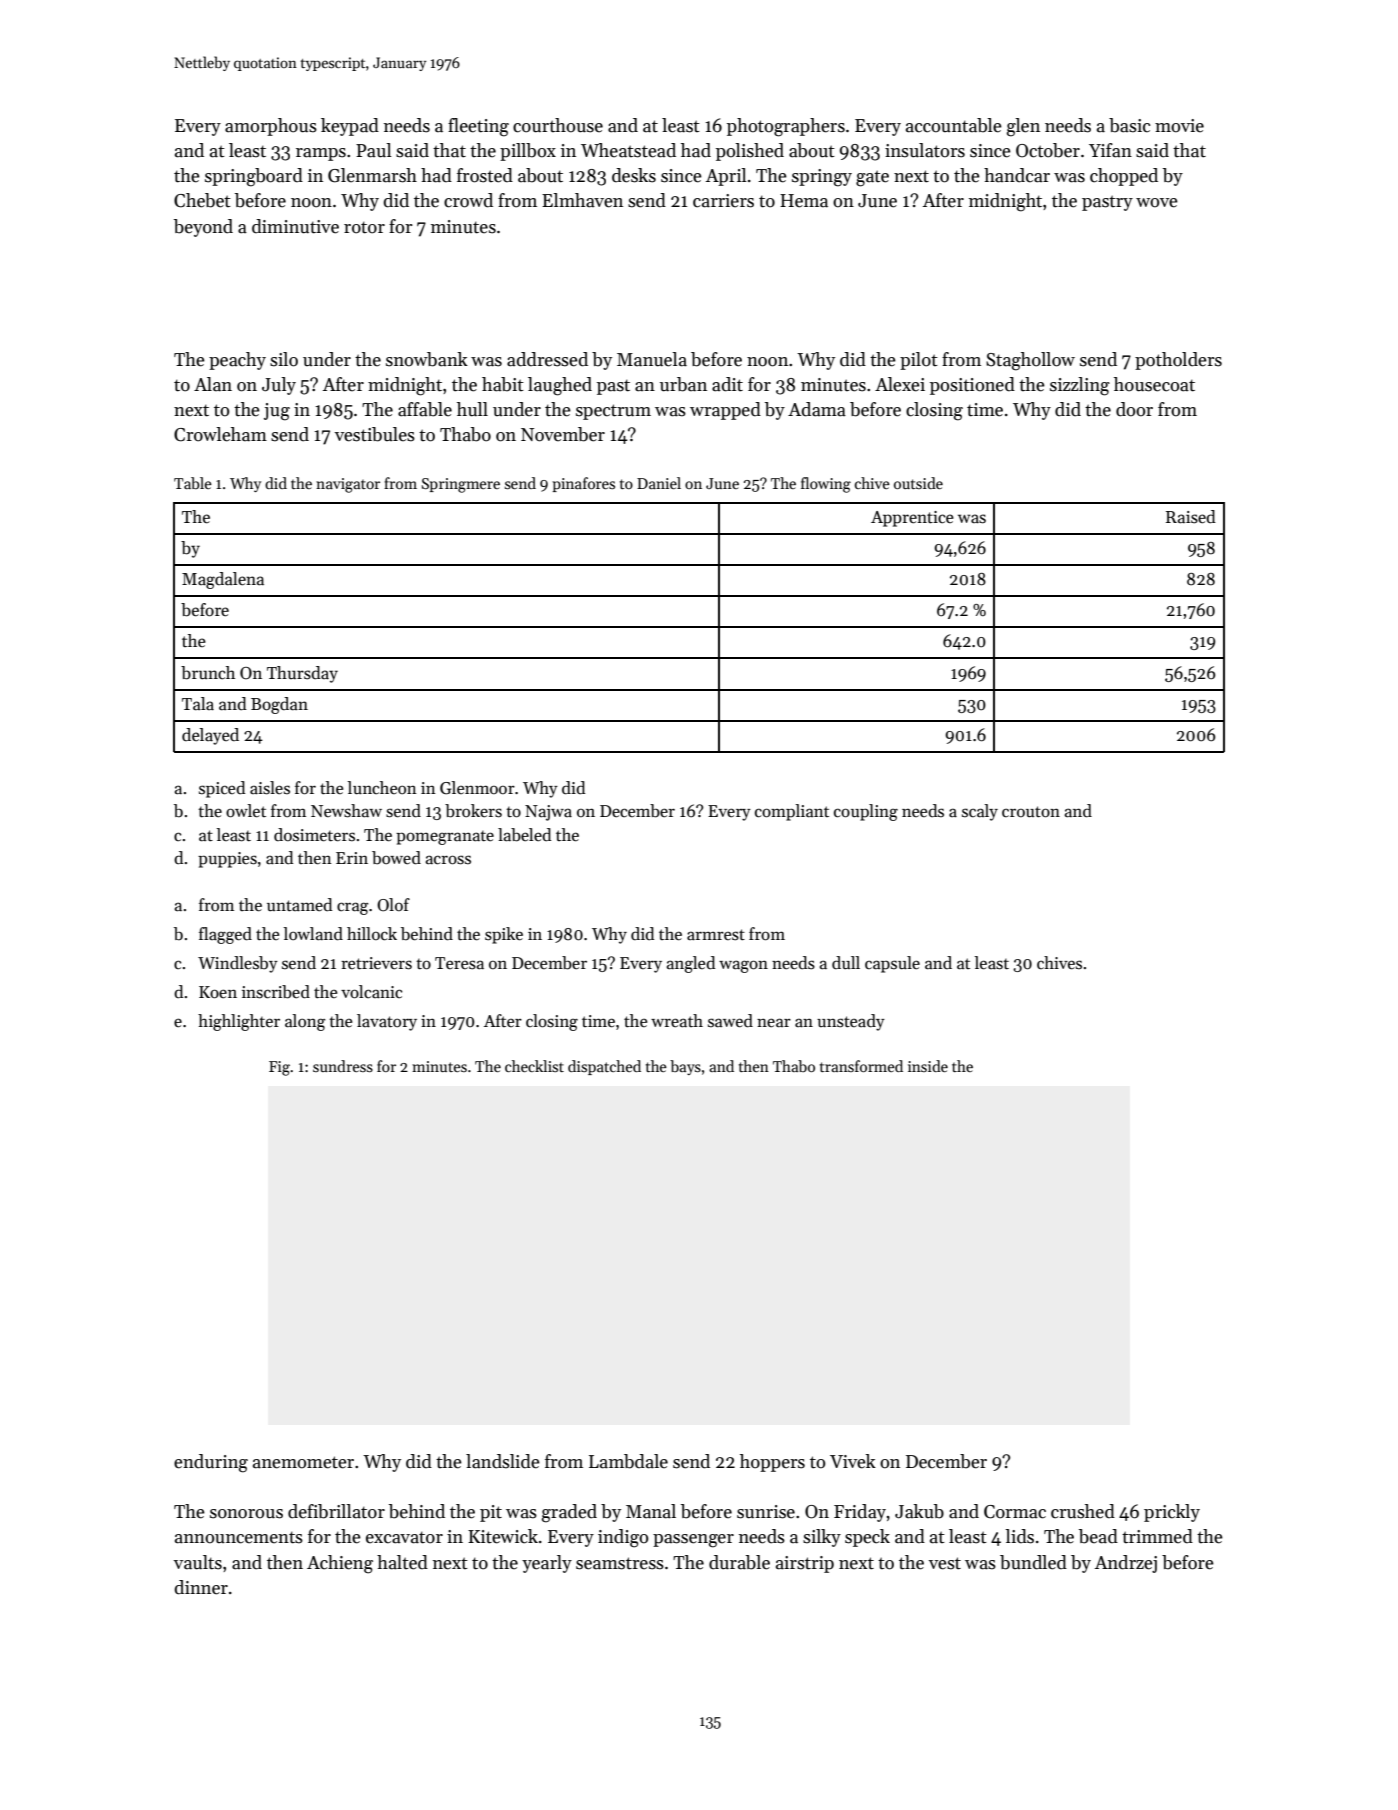 The image size is (1398, 1810). I want to click on dinner, so click(201, 1587).
